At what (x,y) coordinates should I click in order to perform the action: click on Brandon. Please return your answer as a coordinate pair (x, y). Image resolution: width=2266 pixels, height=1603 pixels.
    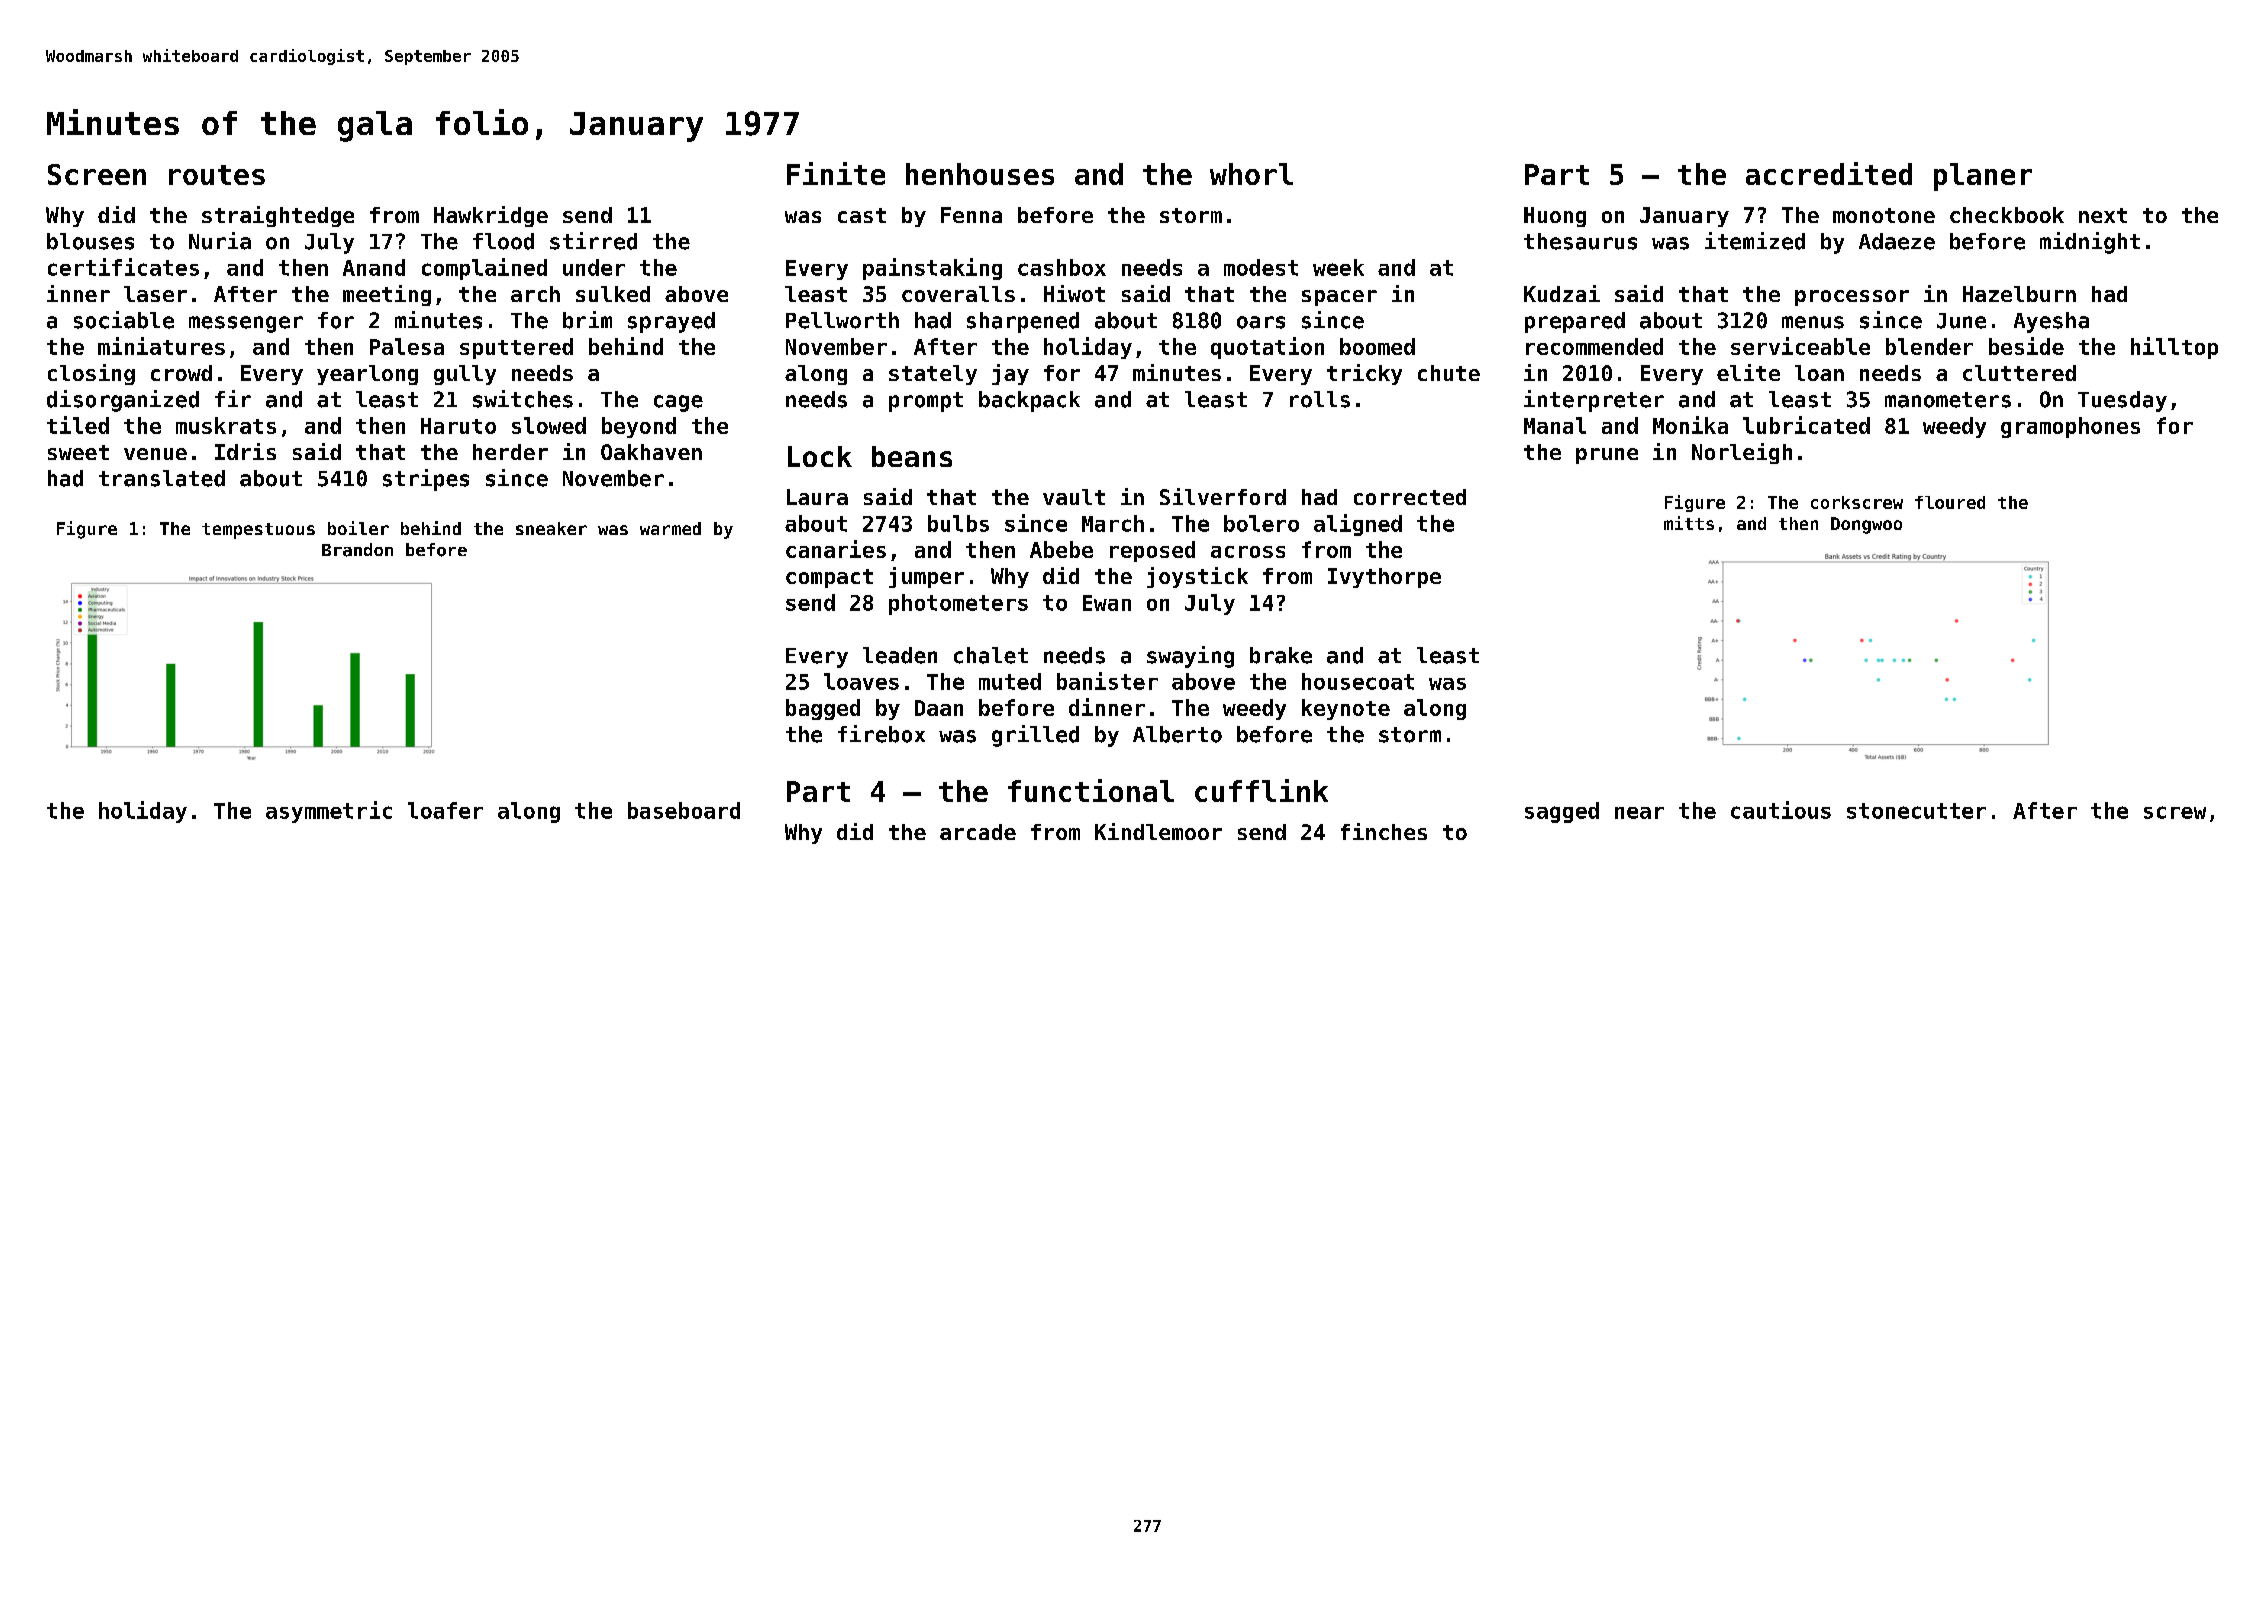
    Looking at the image, I should click on (357, 550).
